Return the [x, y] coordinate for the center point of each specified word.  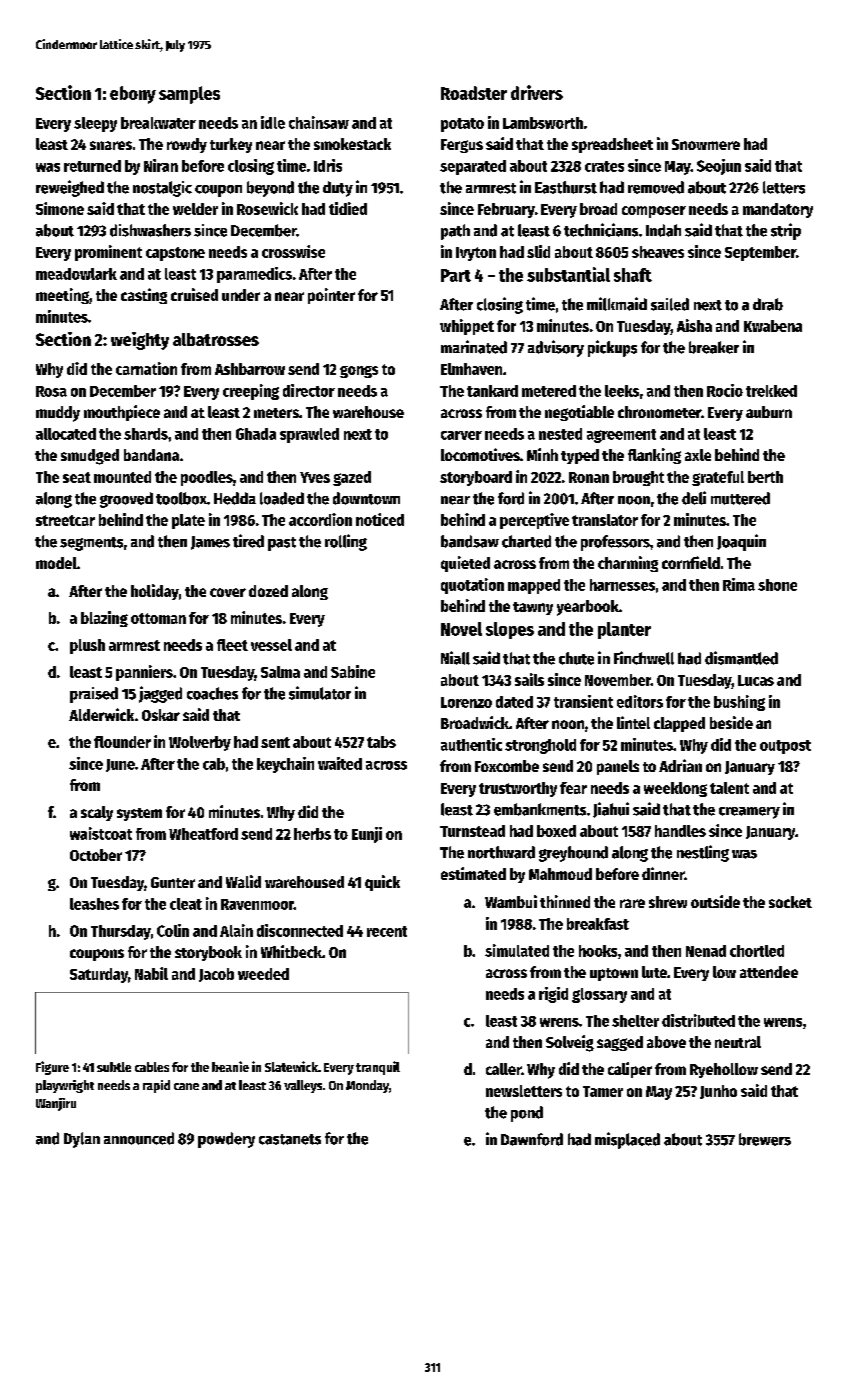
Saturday [99, 975]
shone [777, 585]
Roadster [474, 93]
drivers [537, 92]
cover [228, 592]
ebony [133, 95]
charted [526, 541]
